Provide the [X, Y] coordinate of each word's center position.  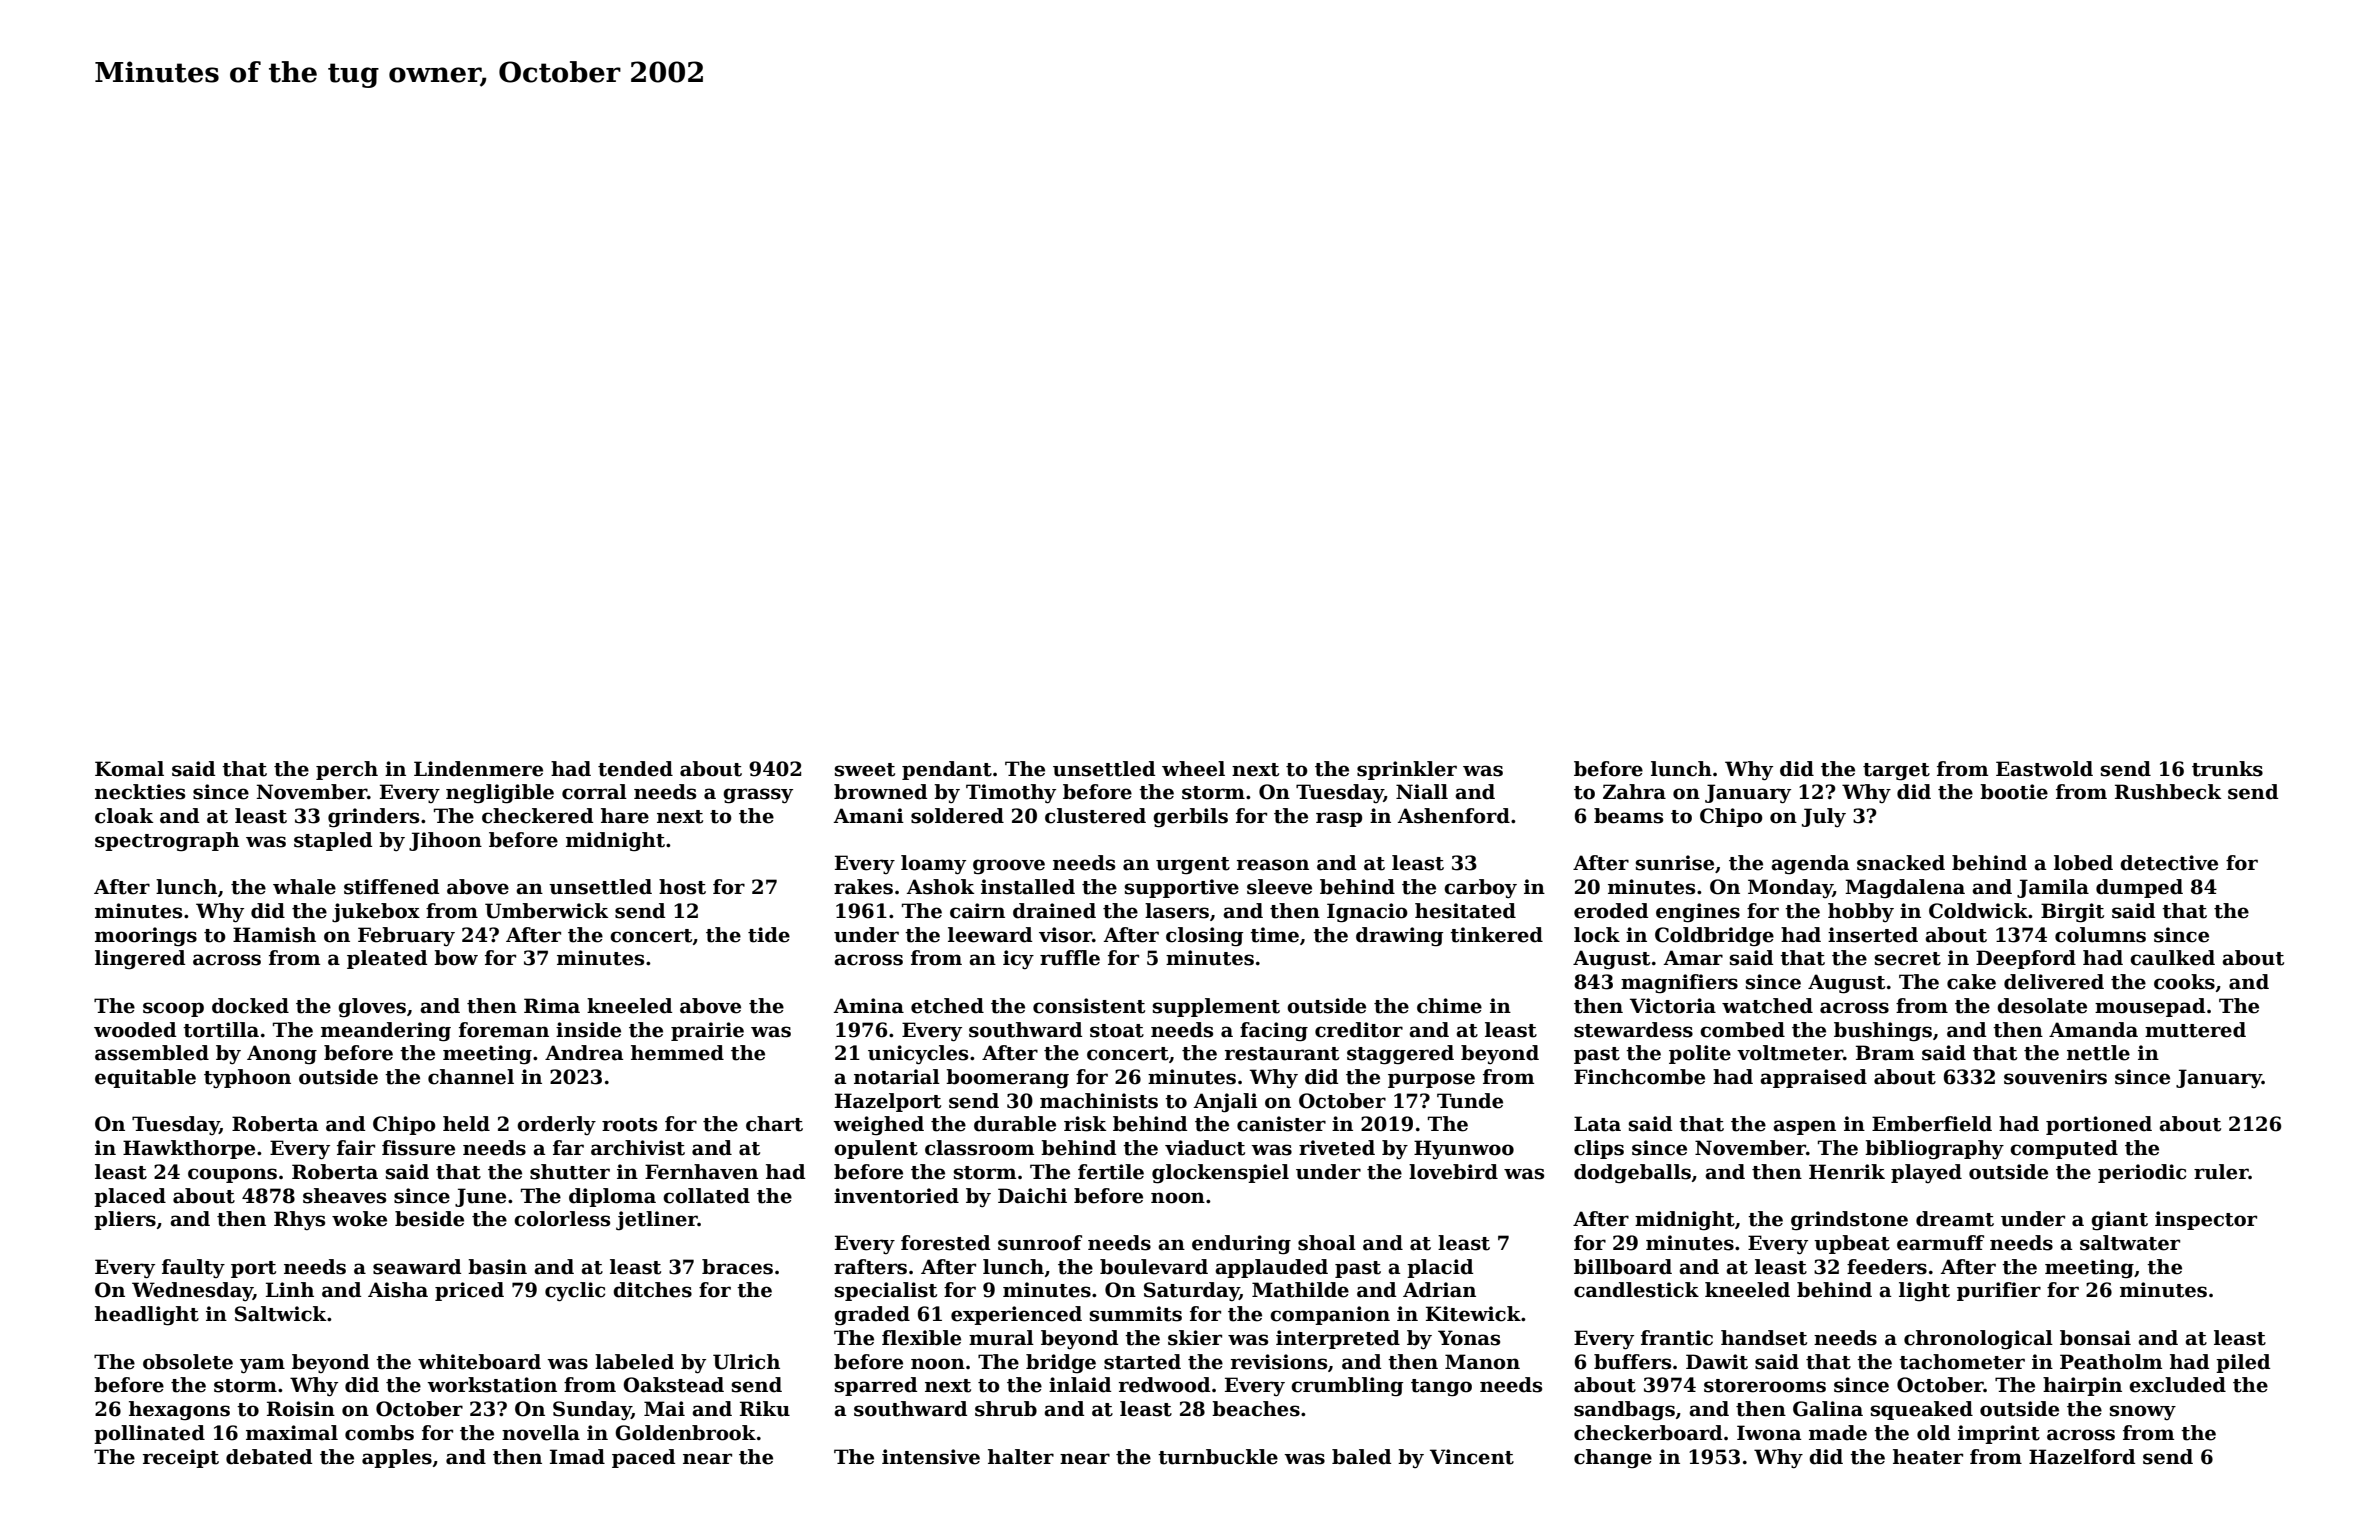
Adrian [1439, 1290]
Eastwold [2044, 769]
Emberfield [1932, 1124]
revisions [1279, 1362]
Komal [129, 769]
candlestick [1636, 1290]
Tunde [1470, 1101]
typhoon [247, 1078]
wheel [1193, 769]
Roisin [301, 1409]
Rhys [299, 1220]
